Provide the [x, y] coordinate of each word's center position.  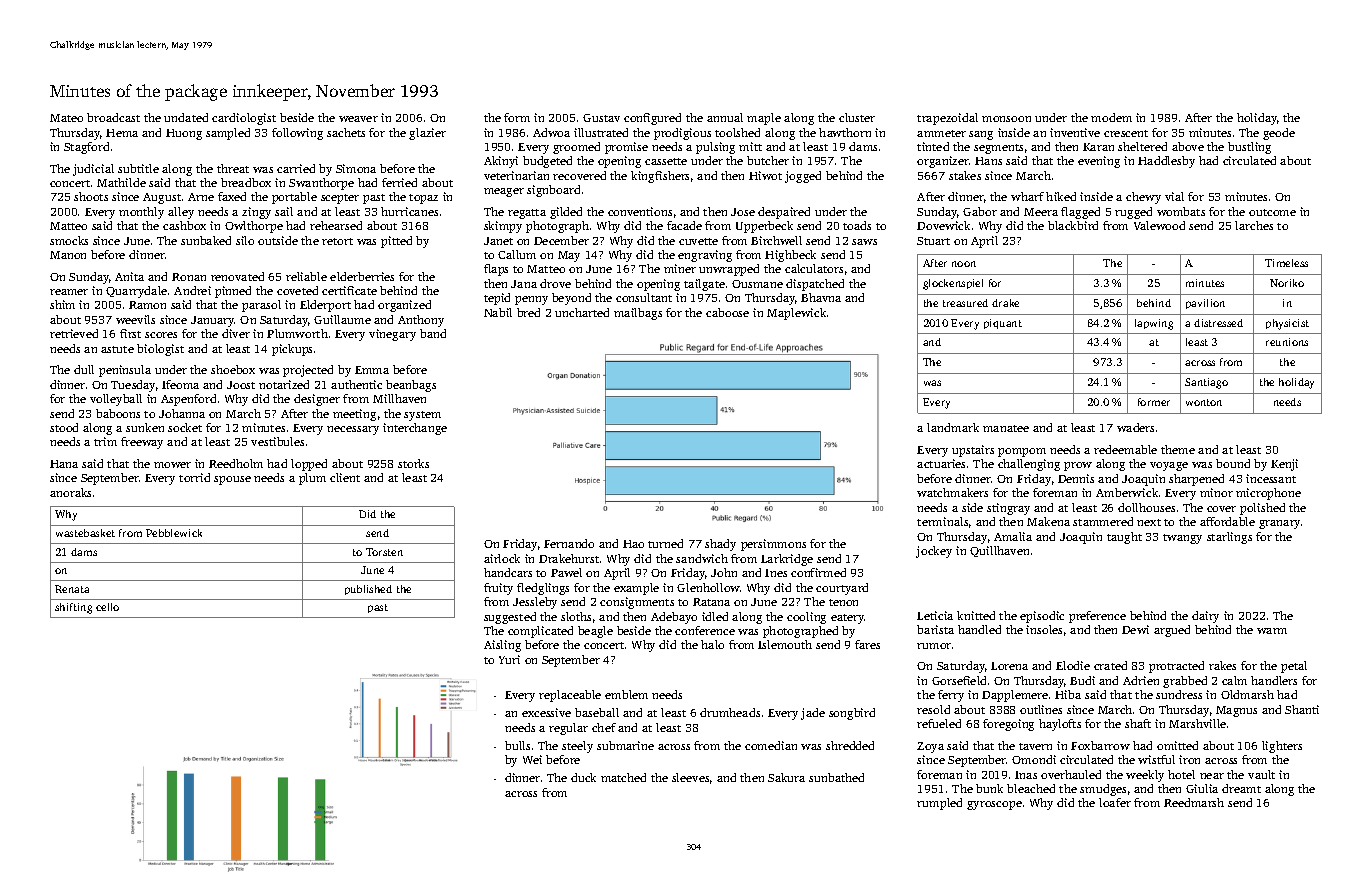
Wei [532, 759]
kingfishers [660, 177]
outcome [1272, 212]
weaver [358, 119]
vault [1261, 774]
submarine [625, 745]
